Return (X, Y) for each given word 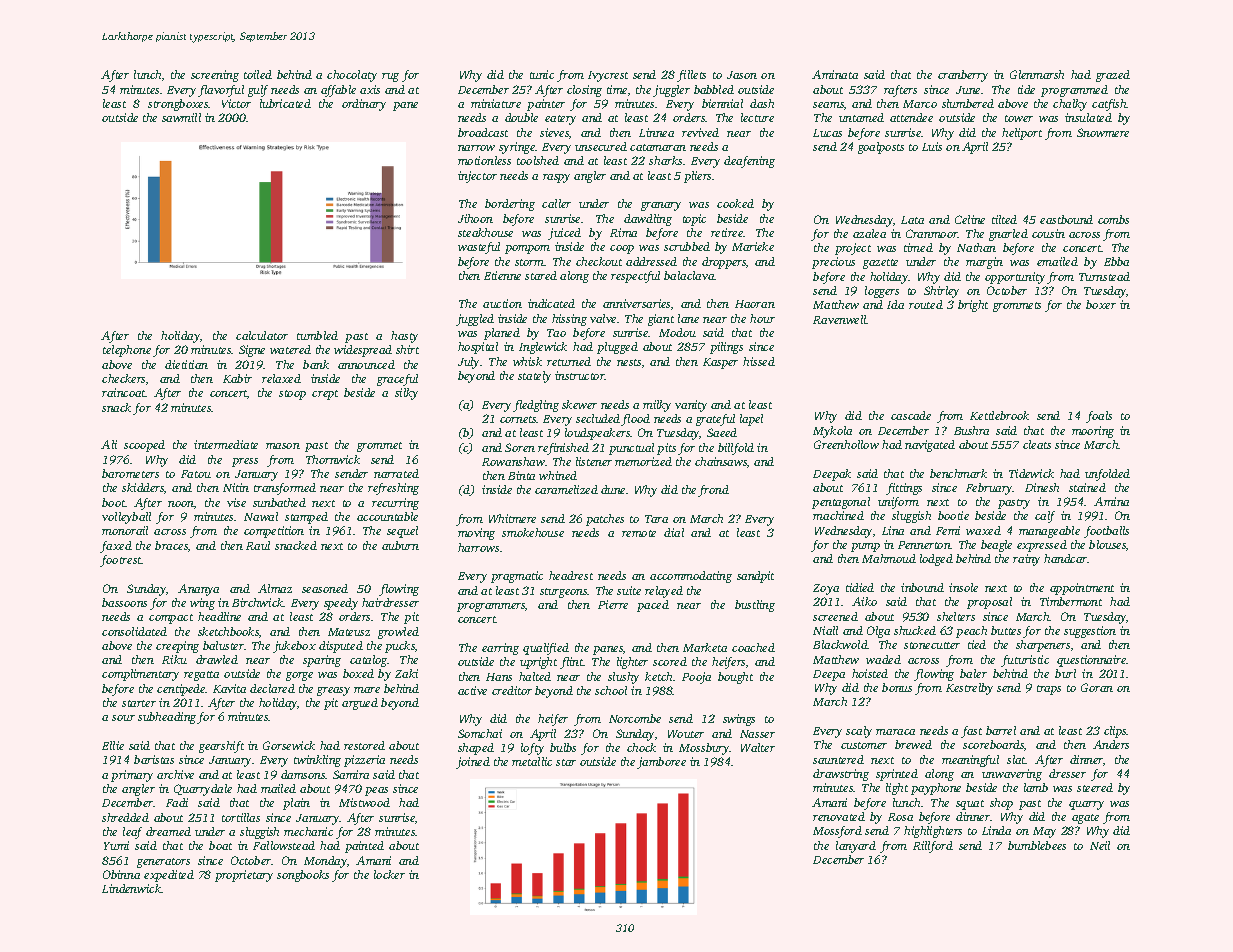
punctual (631, 449)
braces (171, 545)
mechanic (308, 831)
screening (215, 76)
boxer (1101, 304)
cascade (911, 415)
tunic (542, 74)
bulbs (563, 747)
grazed (1113, 76)
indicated (551, 303)
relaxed (281, 378)
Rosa (900, 817)
